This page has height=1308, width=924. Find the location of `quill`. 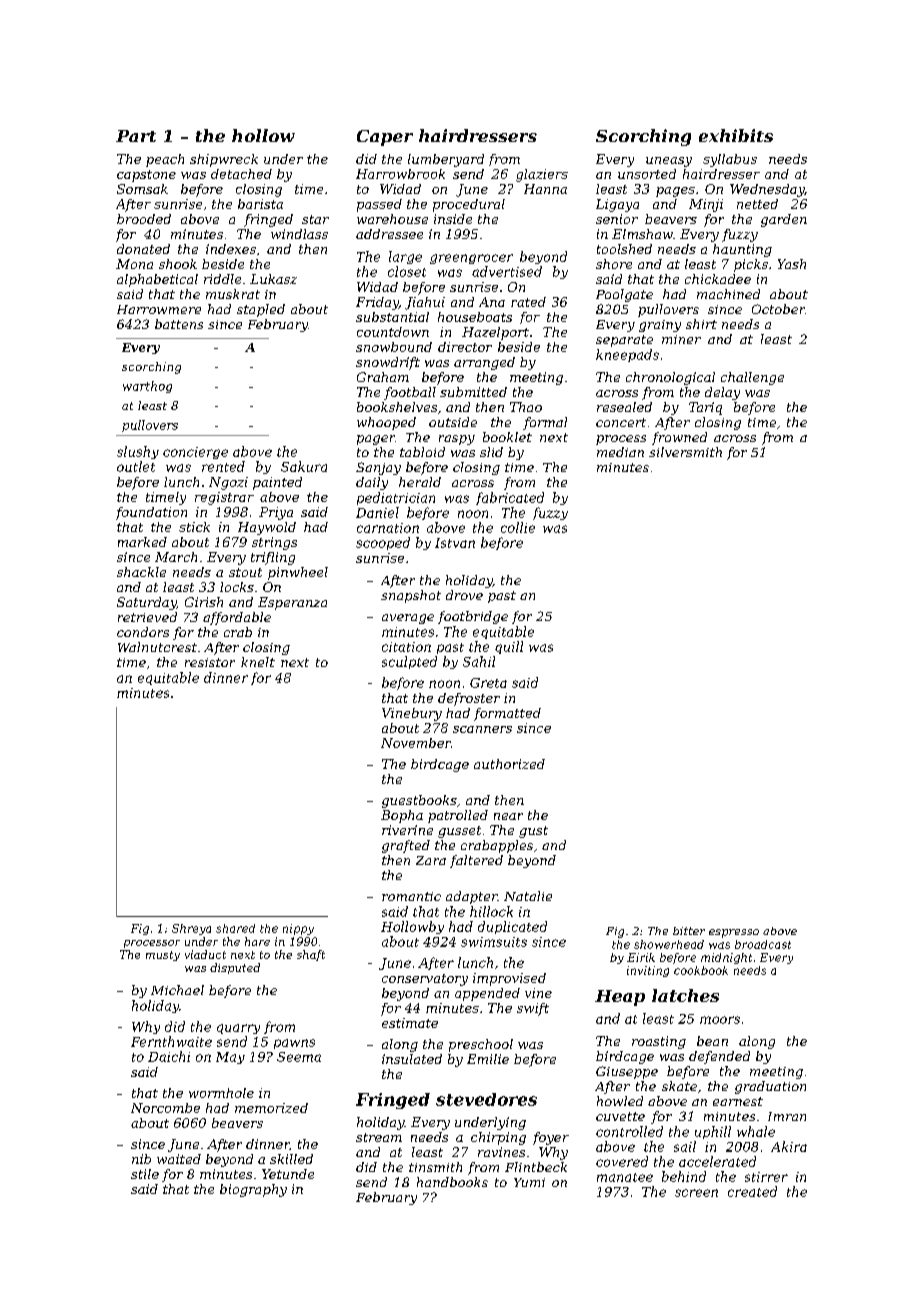

quill is located at coordinates (509, 647).
